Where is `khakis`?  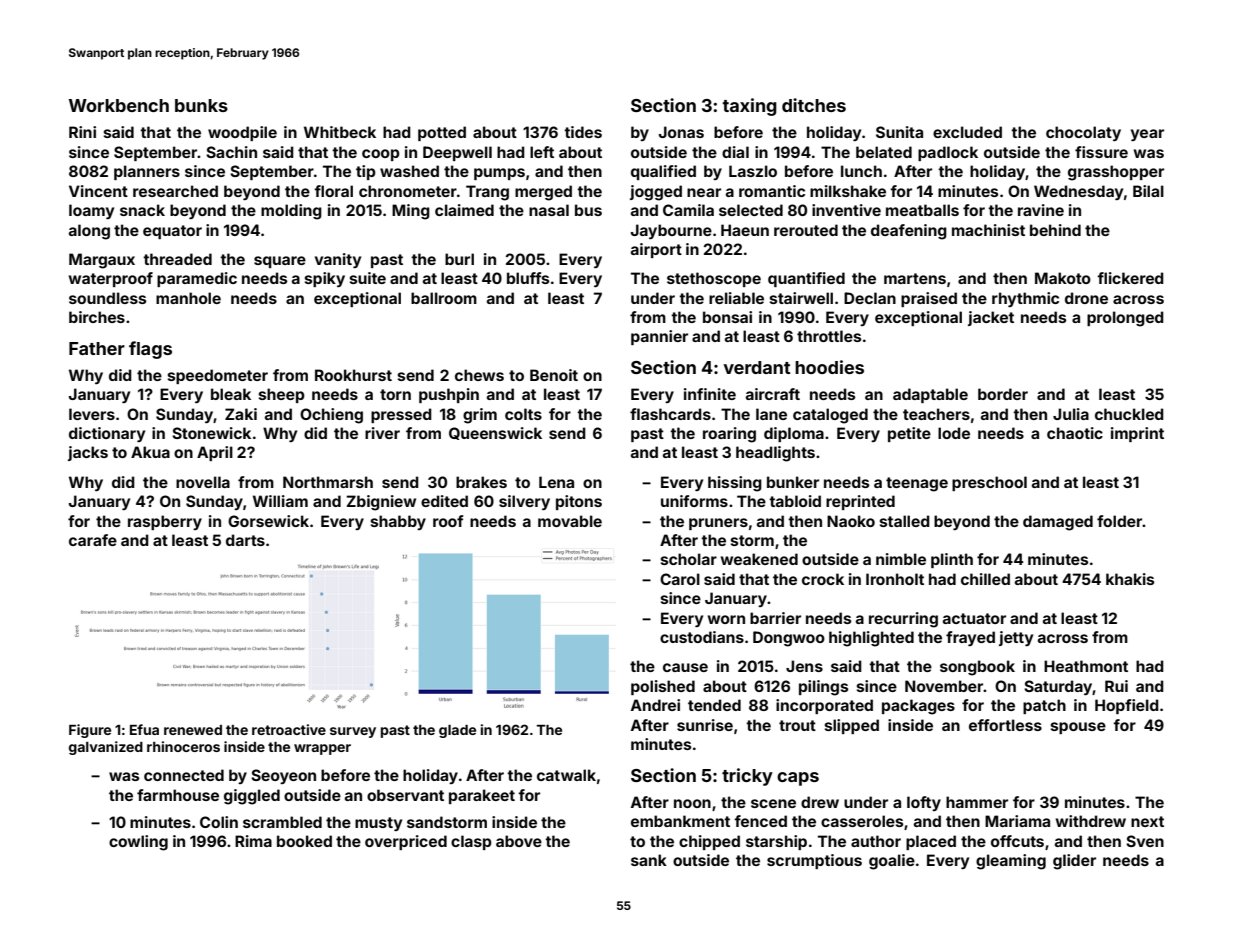 khakis is located at coordinates (1130, 579).
